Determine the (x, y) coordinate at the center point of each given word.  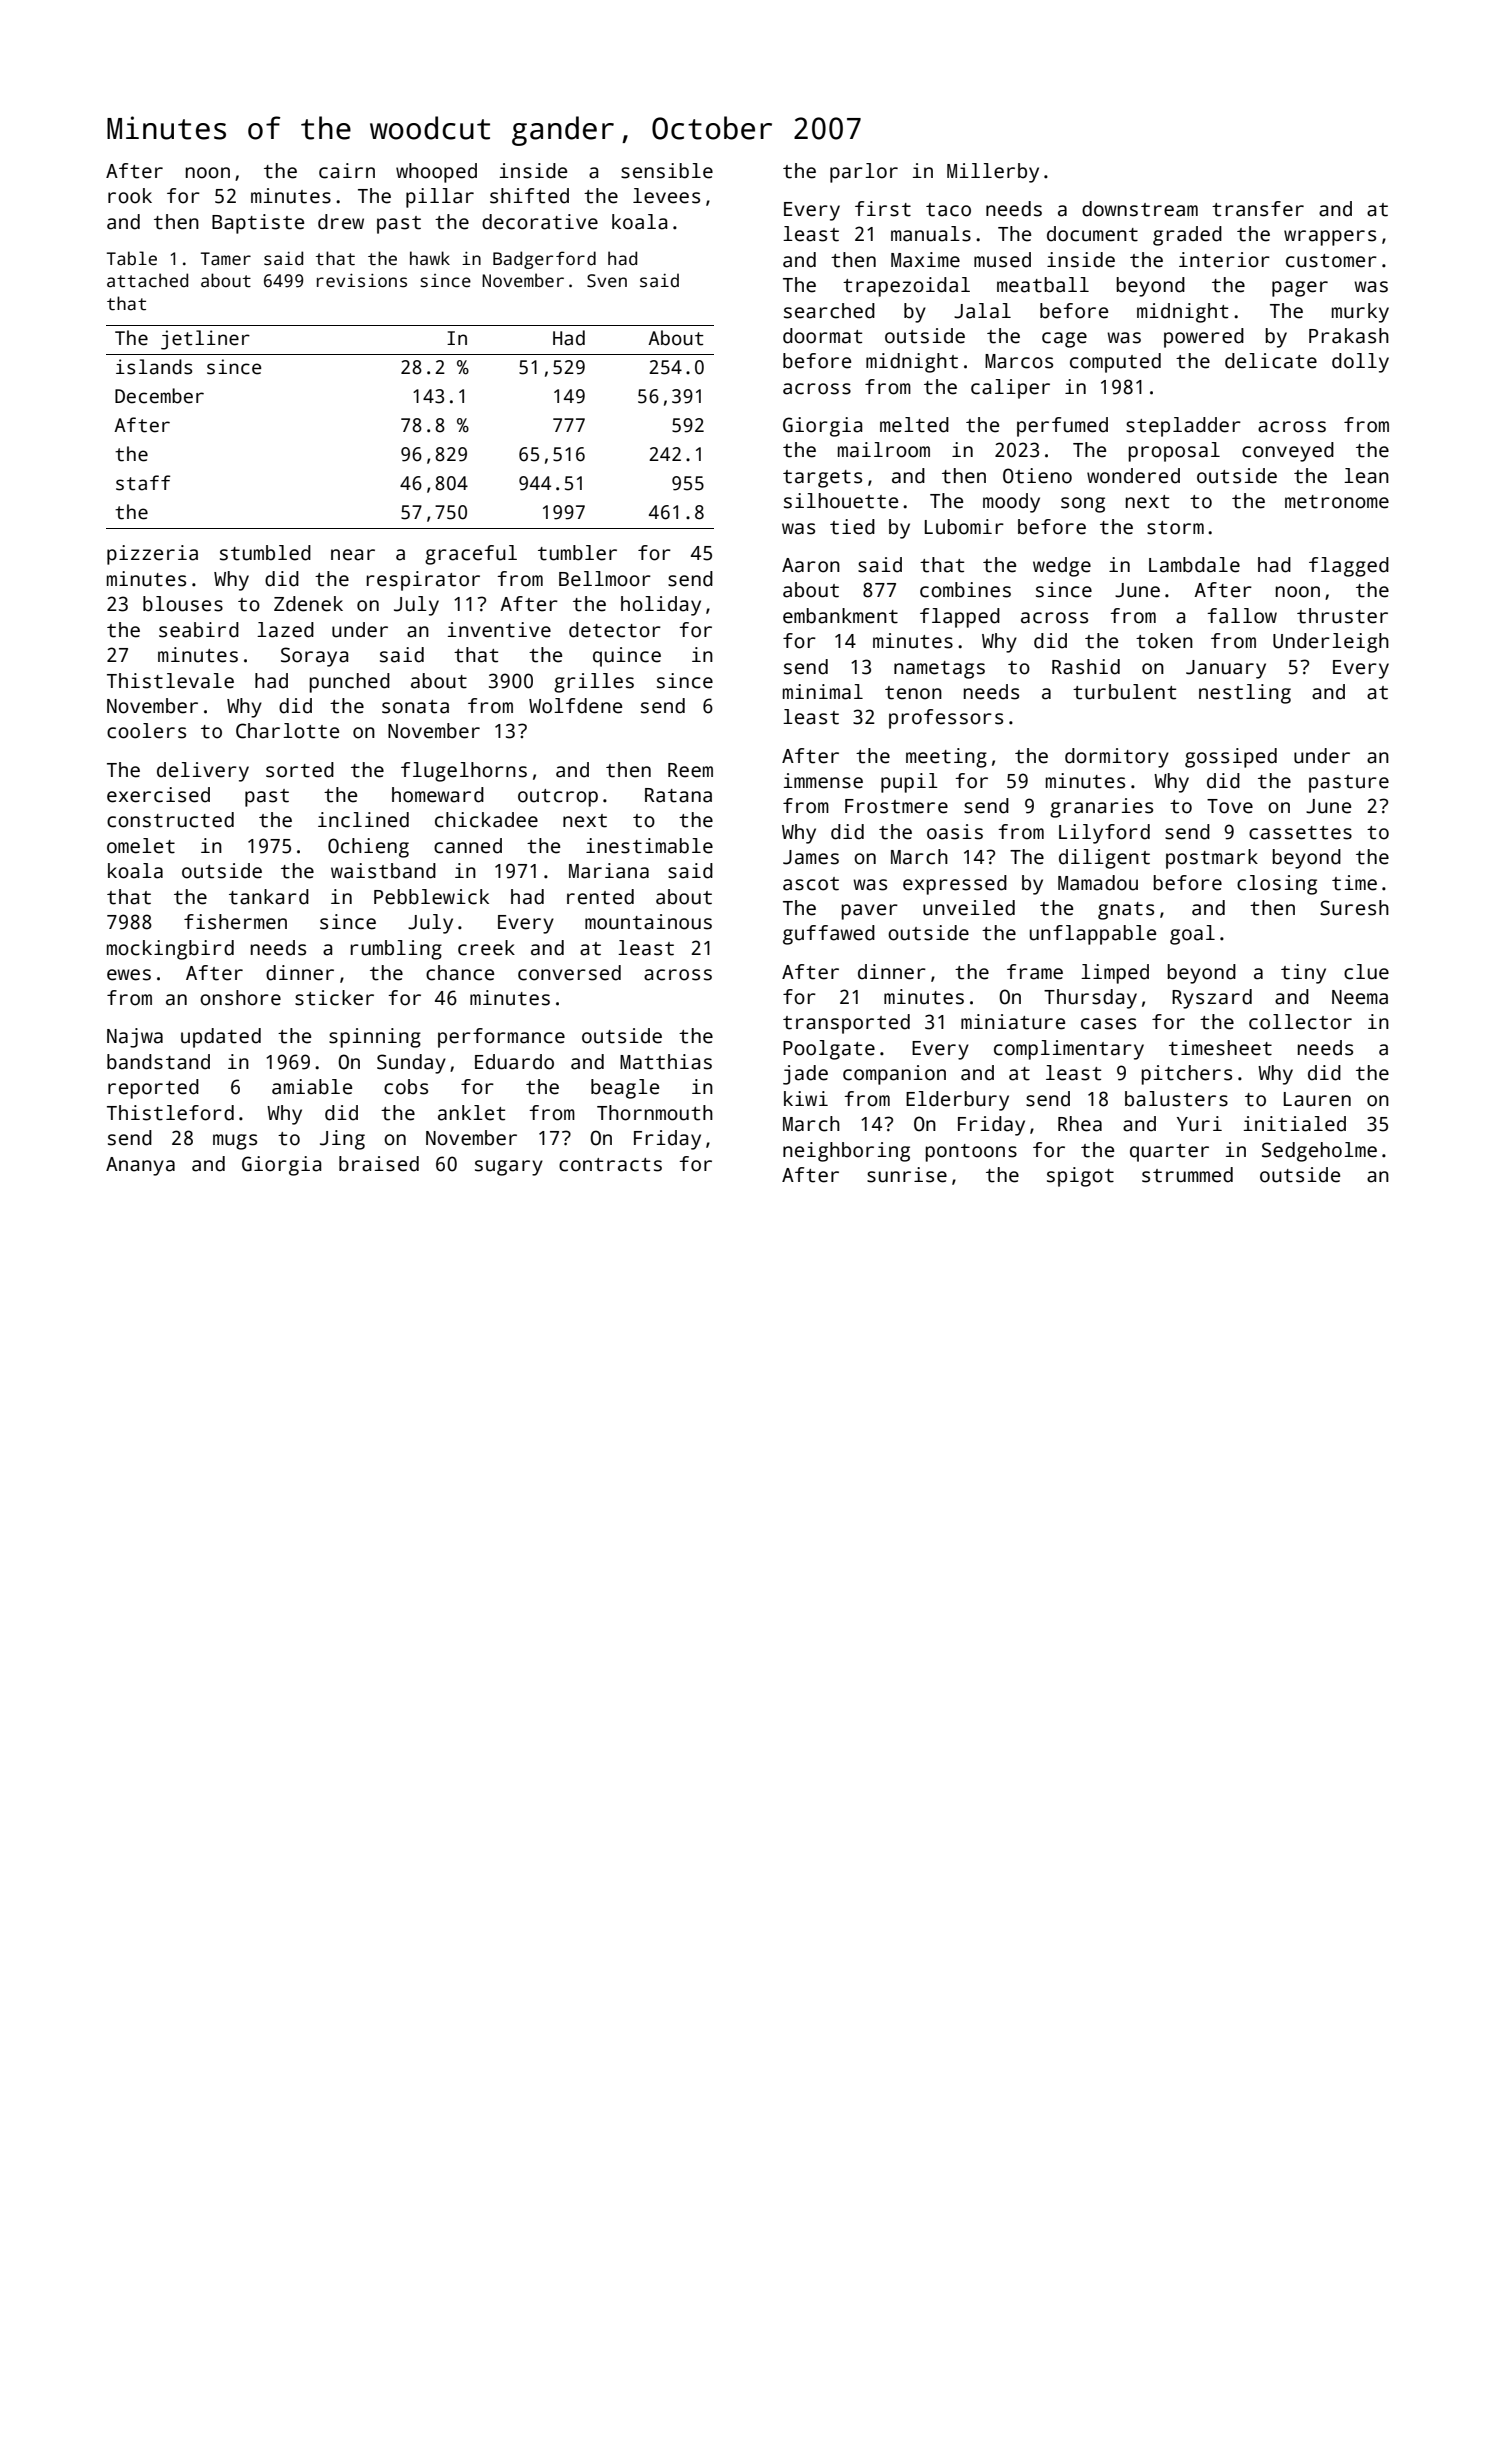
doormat (822, 336)
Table (132, 258)
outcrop (558, 798)
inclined (363, 820)
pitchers (1186, 1075)
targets (822, 479)
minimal (823, 692)
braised (379, 1164)
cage (1064, 340)
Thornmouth (655, 1113)
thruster (1342, 616)
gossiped (1231, 758)
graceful (471, 555)
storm (1175, 528)
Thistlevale (170, 681)
